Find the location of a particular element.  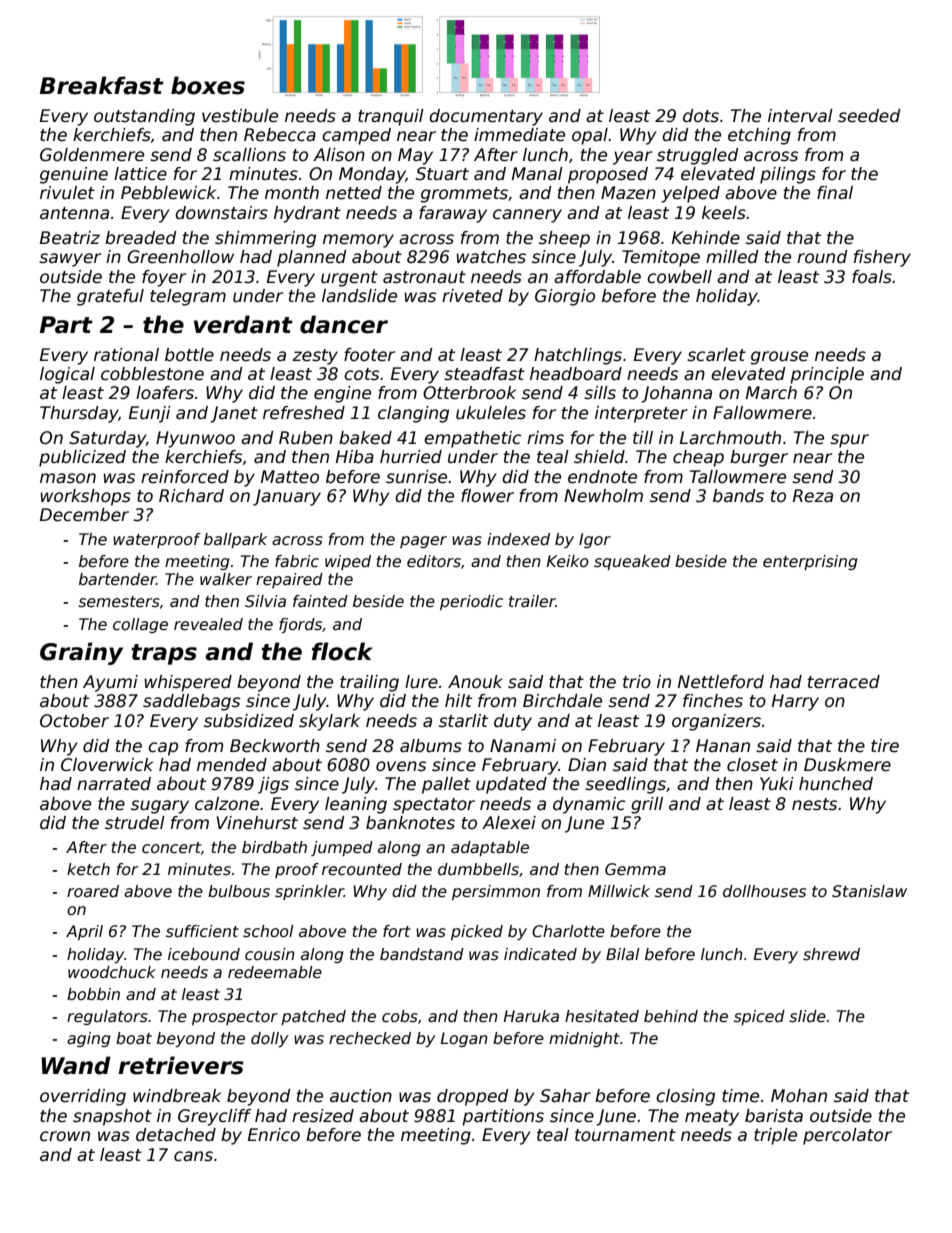

antenna is located at coordinates (74, 213).
